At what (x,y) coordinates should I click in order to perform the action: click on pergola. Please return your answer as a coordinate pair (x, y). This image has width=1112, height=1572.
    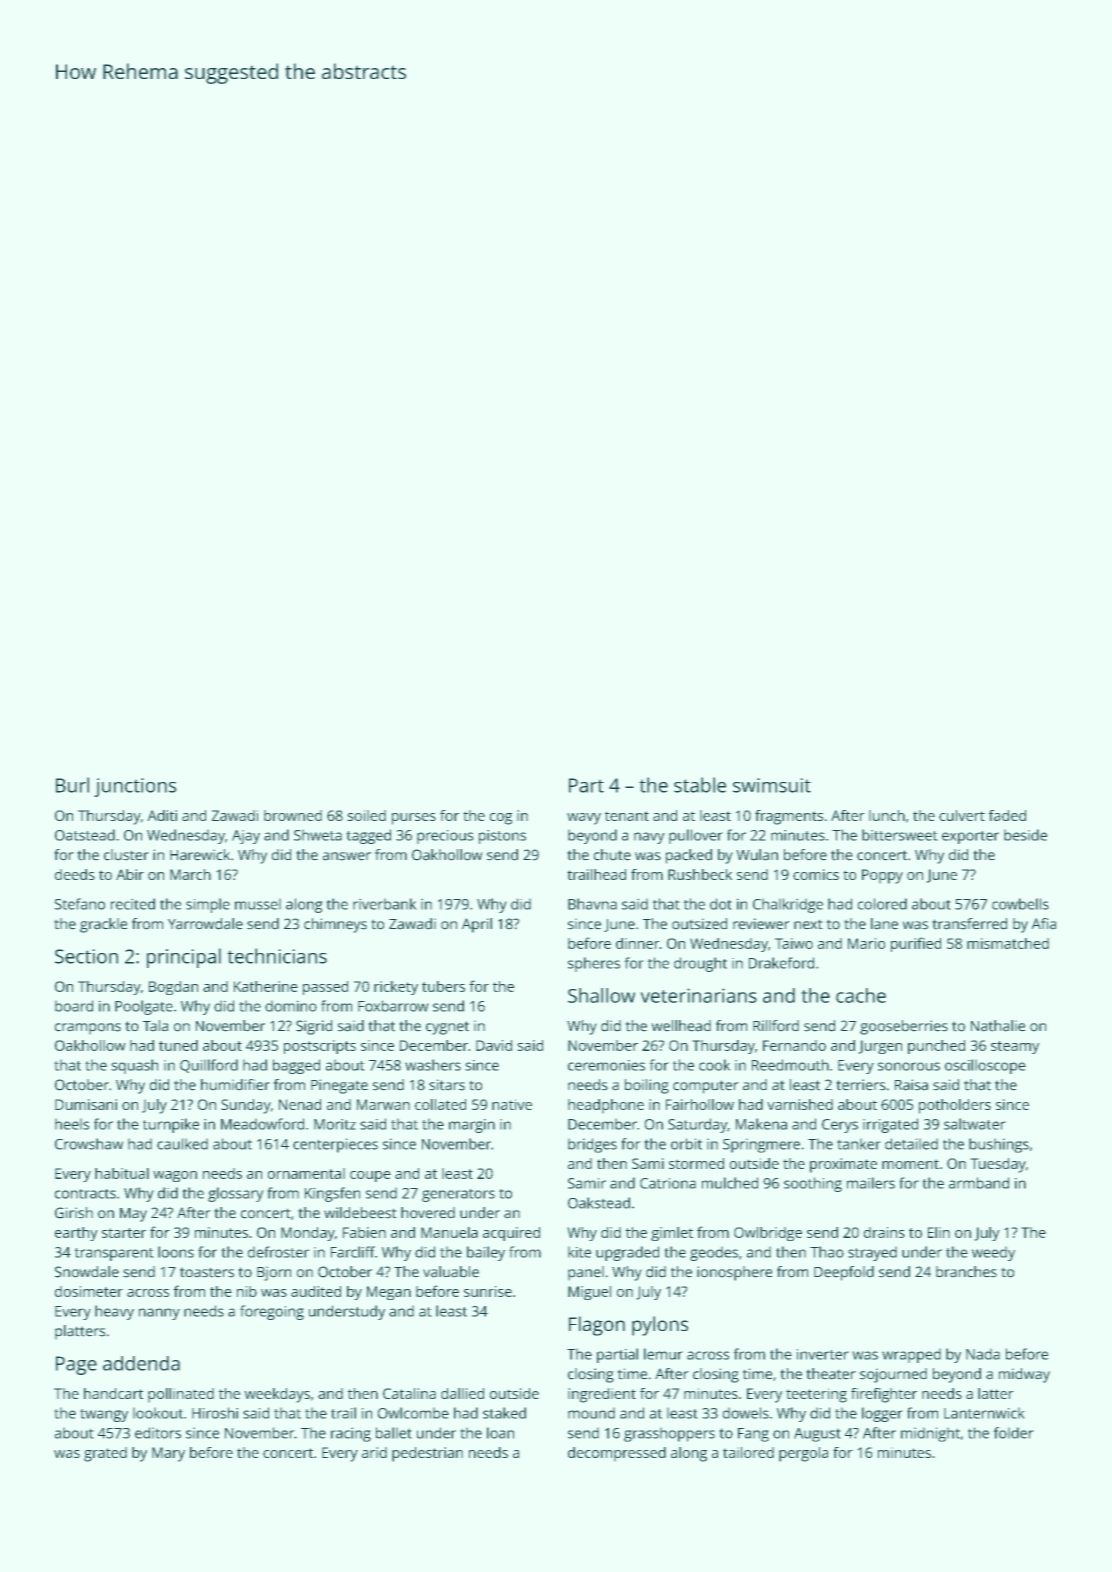
    Looking at the image, I should click on (803, 1454).
